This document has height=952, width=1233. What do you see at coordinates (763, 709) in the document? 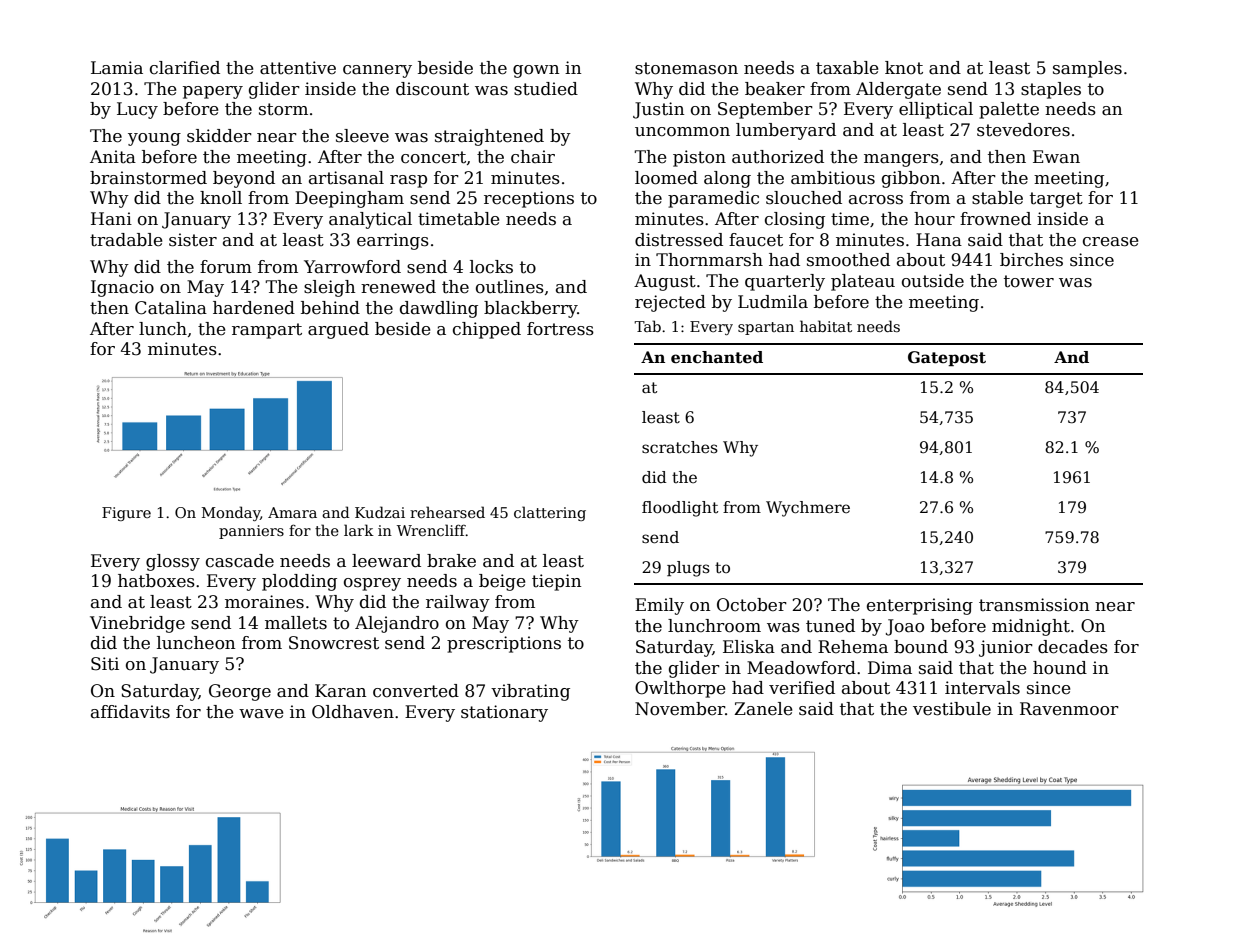
I see `Zanele` at bounding box center [763, 709].
